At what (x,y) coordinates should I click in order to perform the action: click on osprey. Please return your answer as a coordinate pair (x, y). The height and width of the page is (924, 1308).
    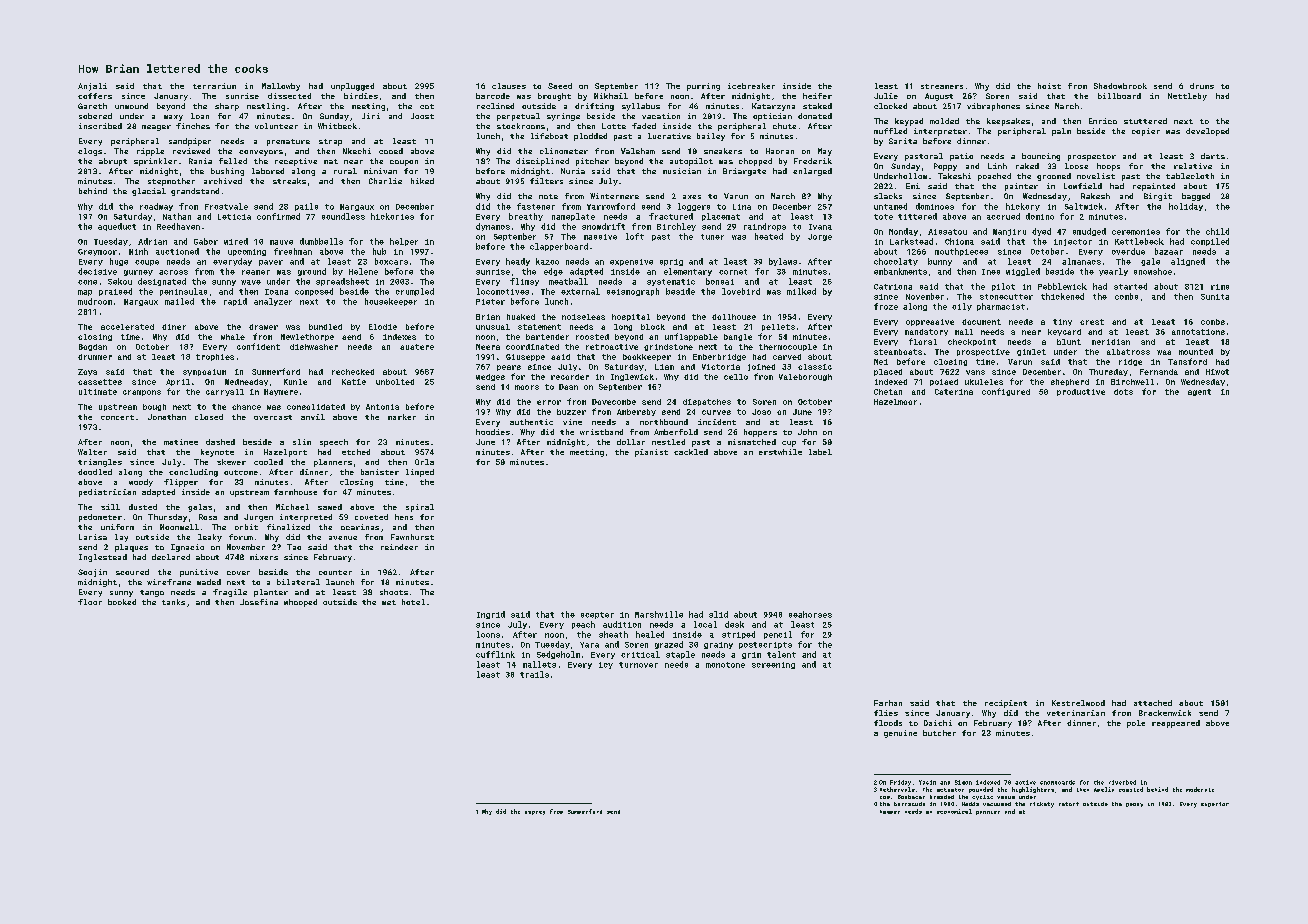
    Looking at the image, I should click on (535, 813).
